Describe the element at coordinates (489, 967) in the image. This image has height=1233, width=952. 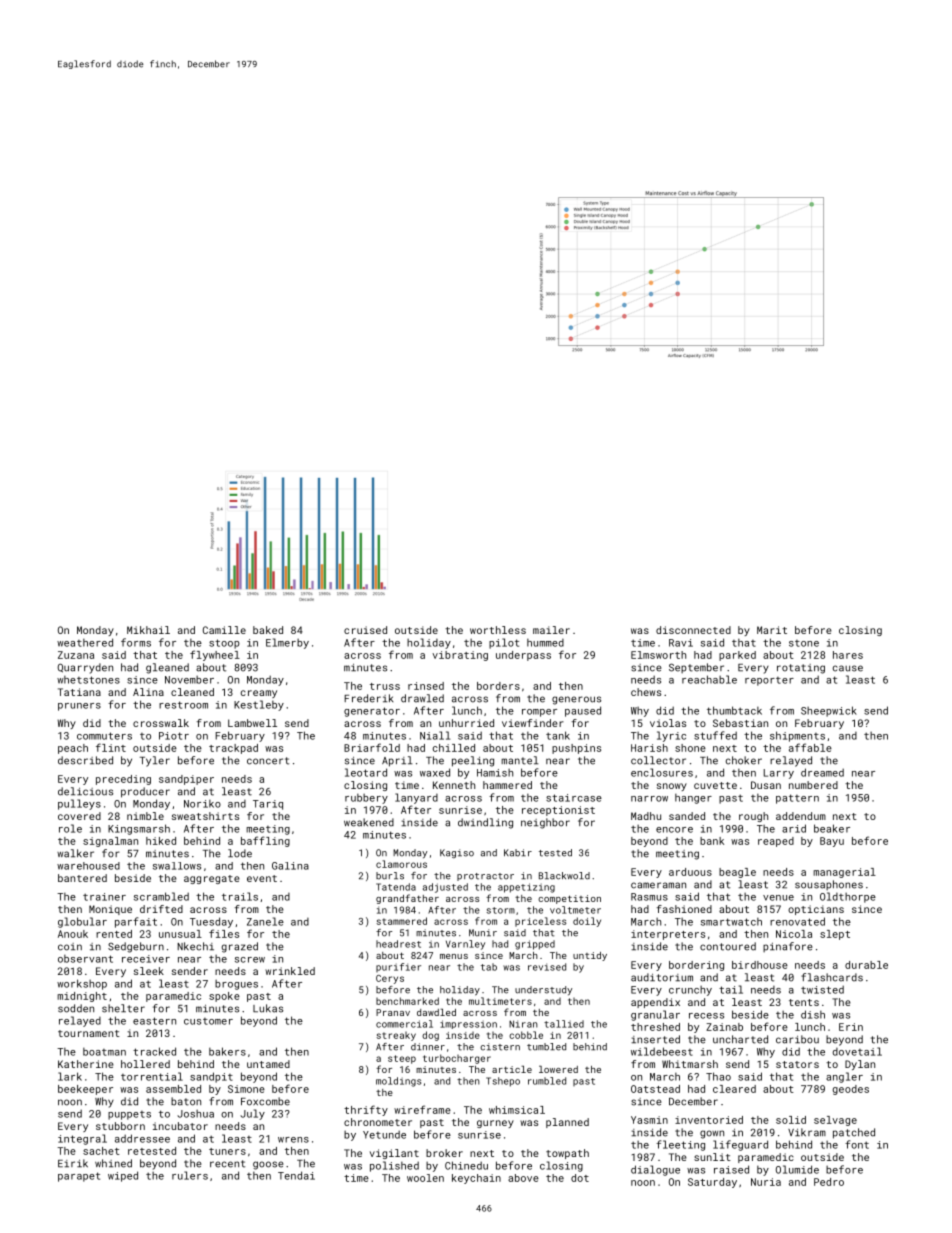
I see `tab` at that location.
